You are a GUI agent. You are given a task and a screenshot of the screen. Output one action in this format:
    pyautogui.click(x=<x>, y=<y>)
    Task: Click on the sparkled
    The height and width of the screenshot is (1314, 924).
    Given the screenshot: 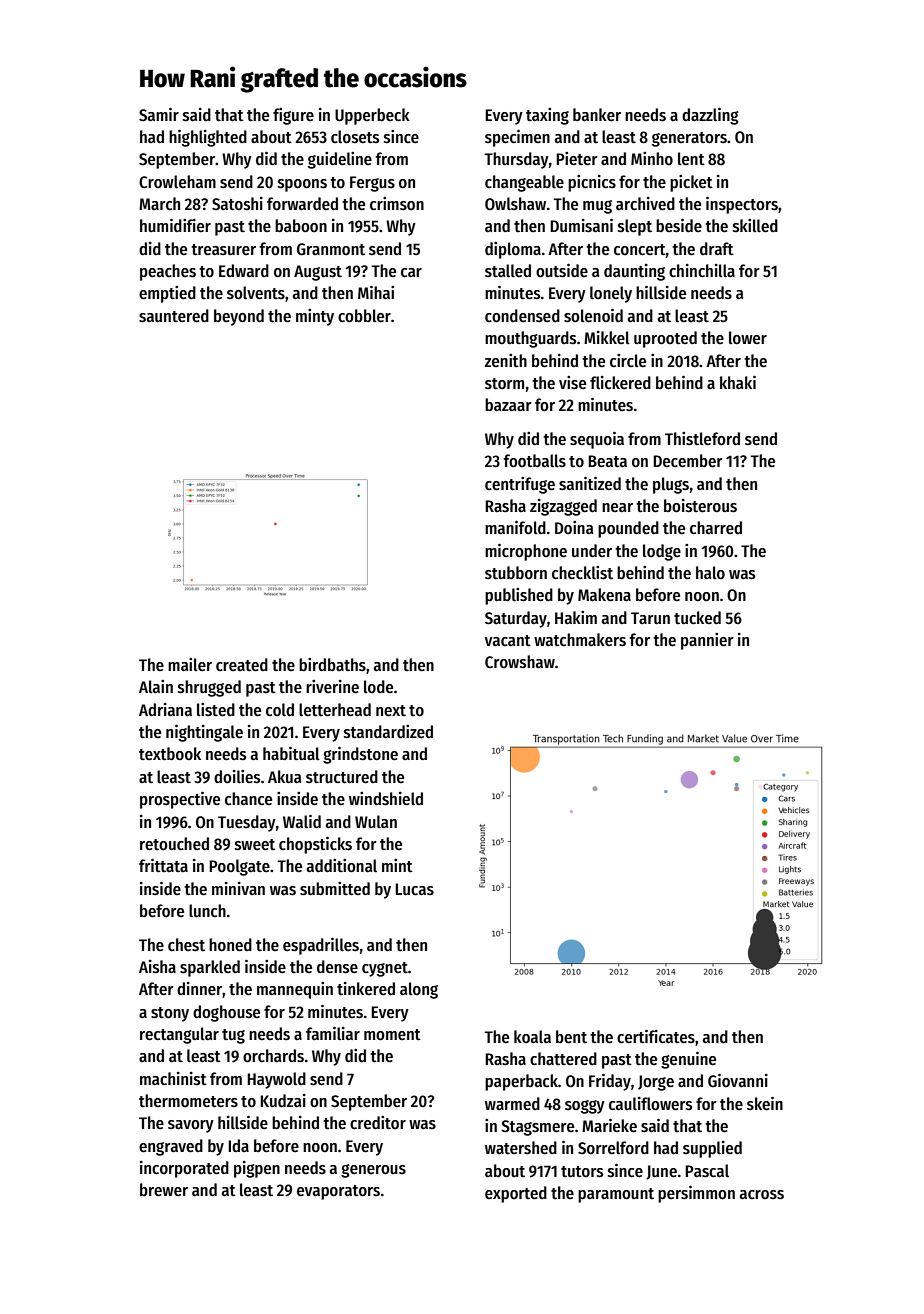 What is the action you would take?
    pyautogui.click(x=210, y=968)
